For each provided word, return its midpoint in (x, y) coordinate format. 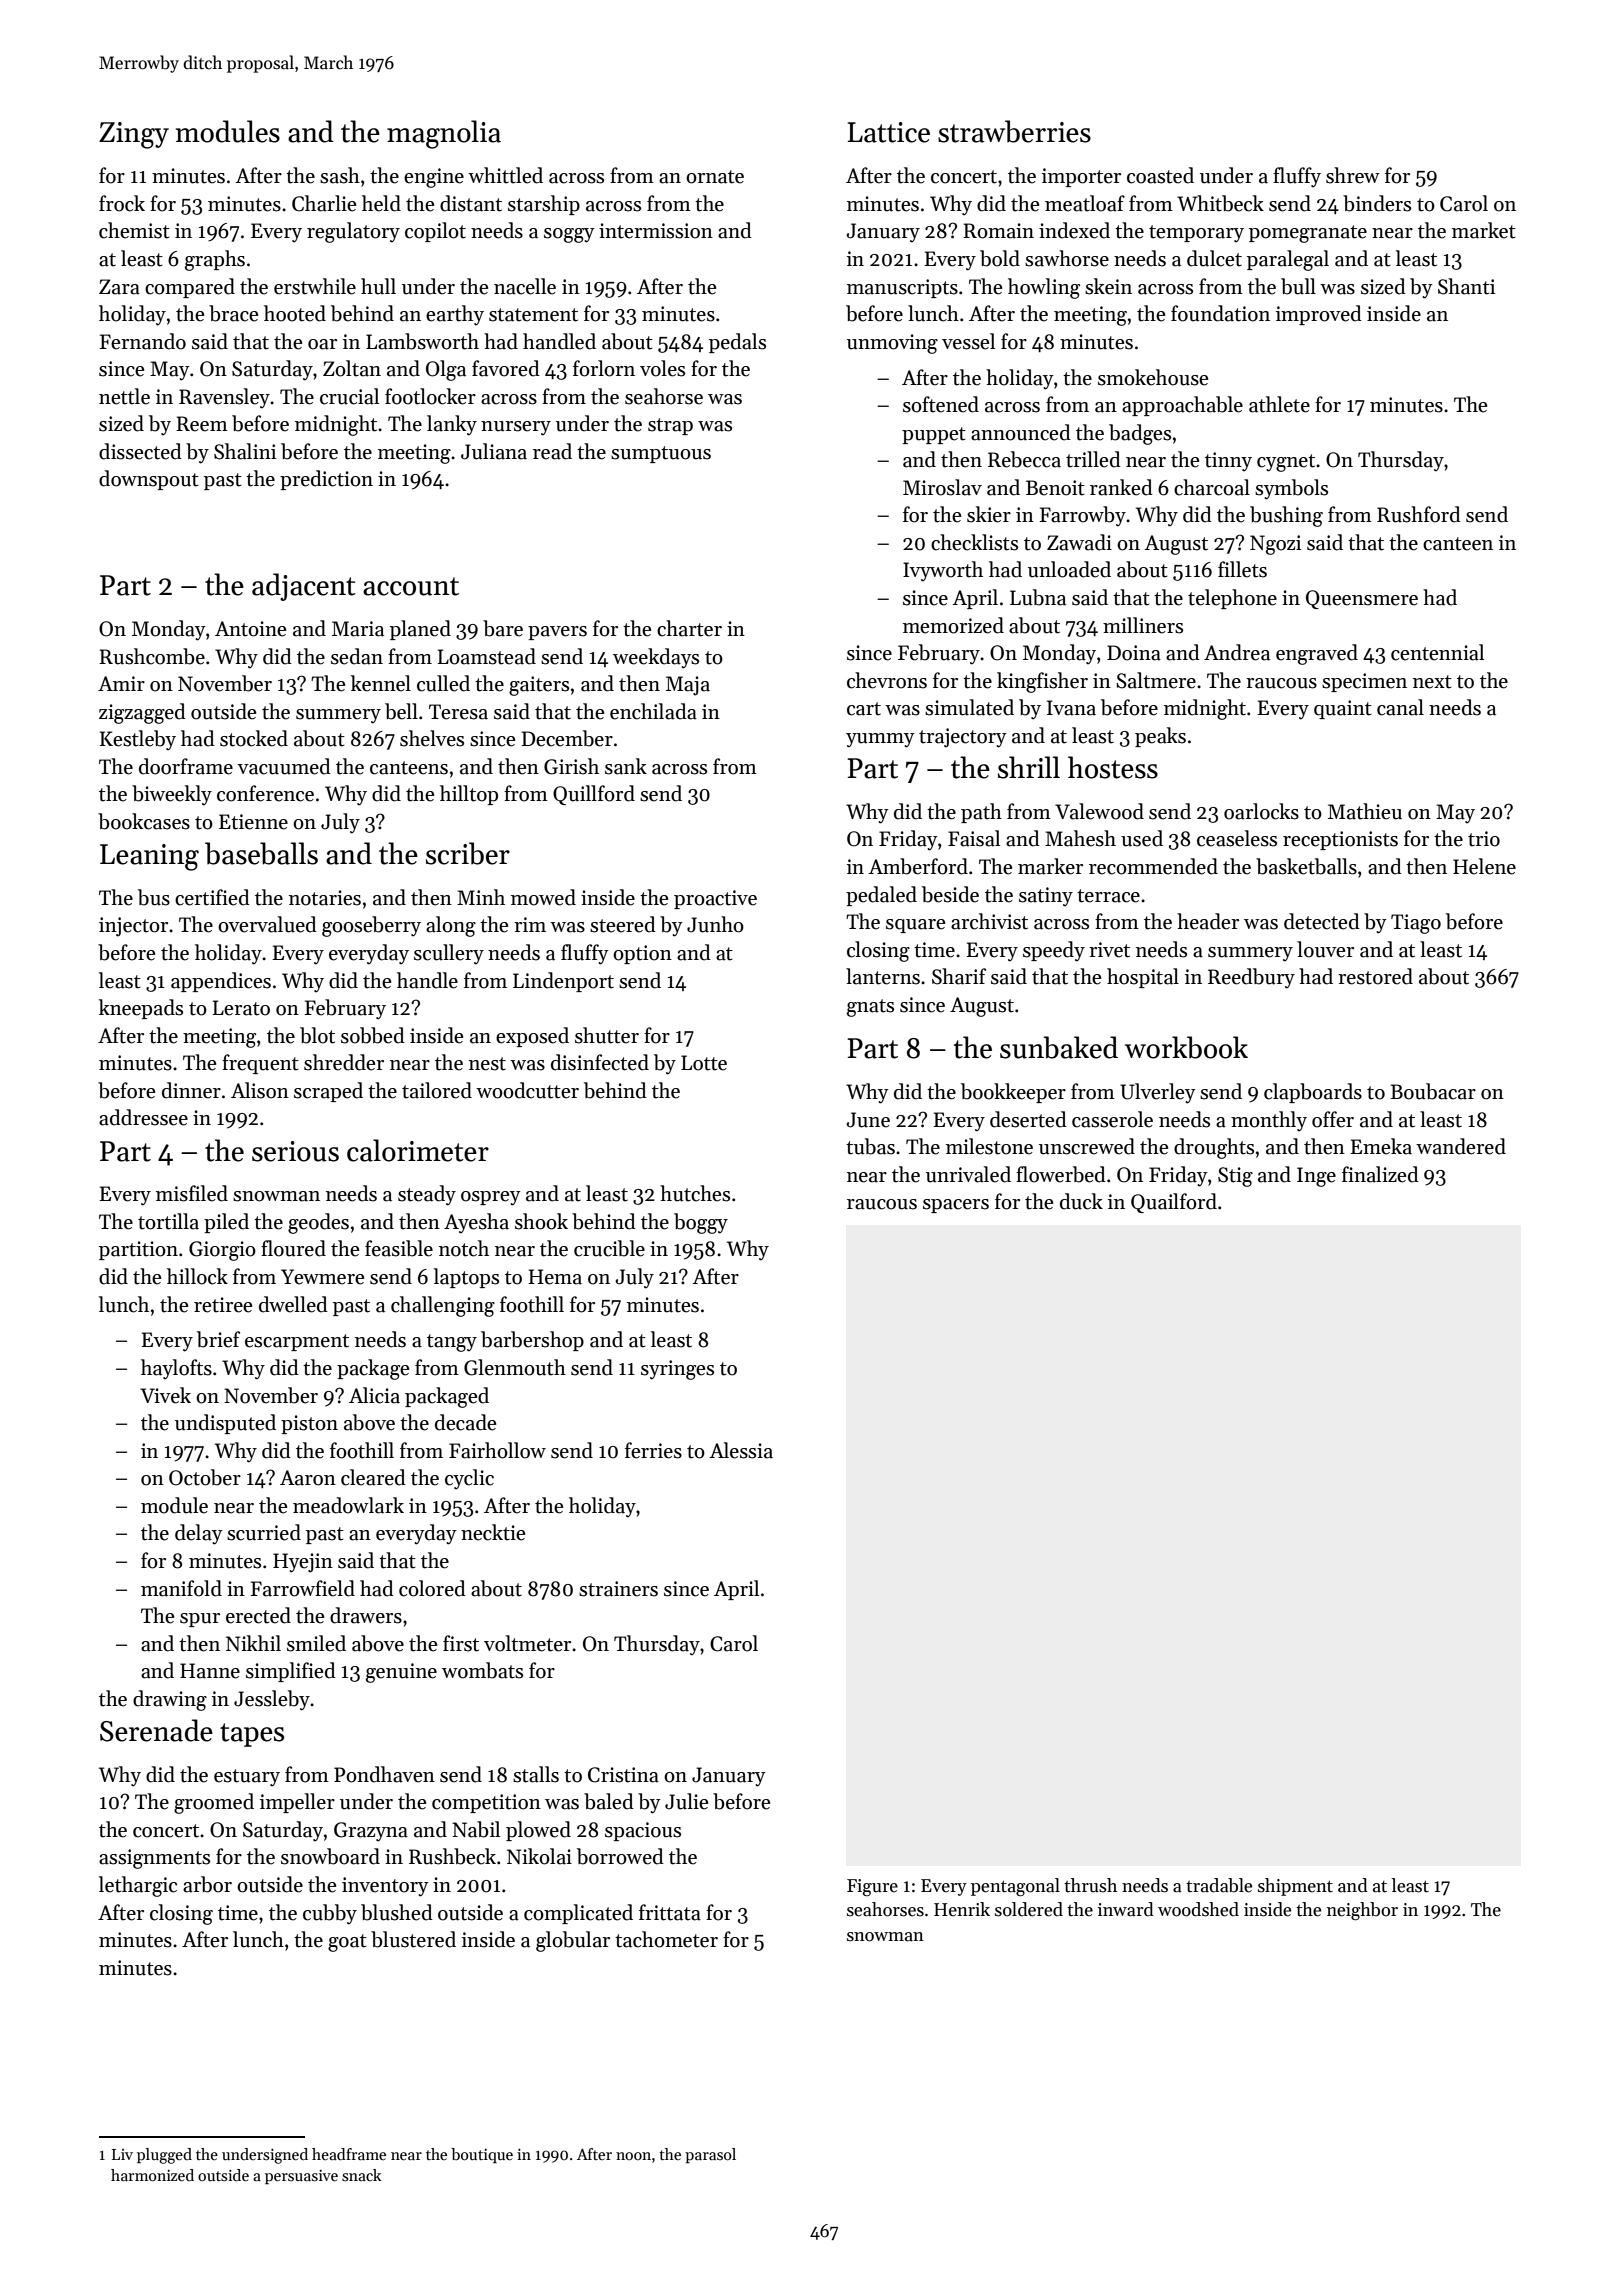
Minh (481, 897)
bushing (1286, 516)
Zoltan (352, 368)
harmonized (152, 2175)
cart (864, 709)
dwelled (293, 1304)
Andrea (1237, 652)
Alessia (741, 1450)
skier (989, 514)
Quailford (1174, 1203)
